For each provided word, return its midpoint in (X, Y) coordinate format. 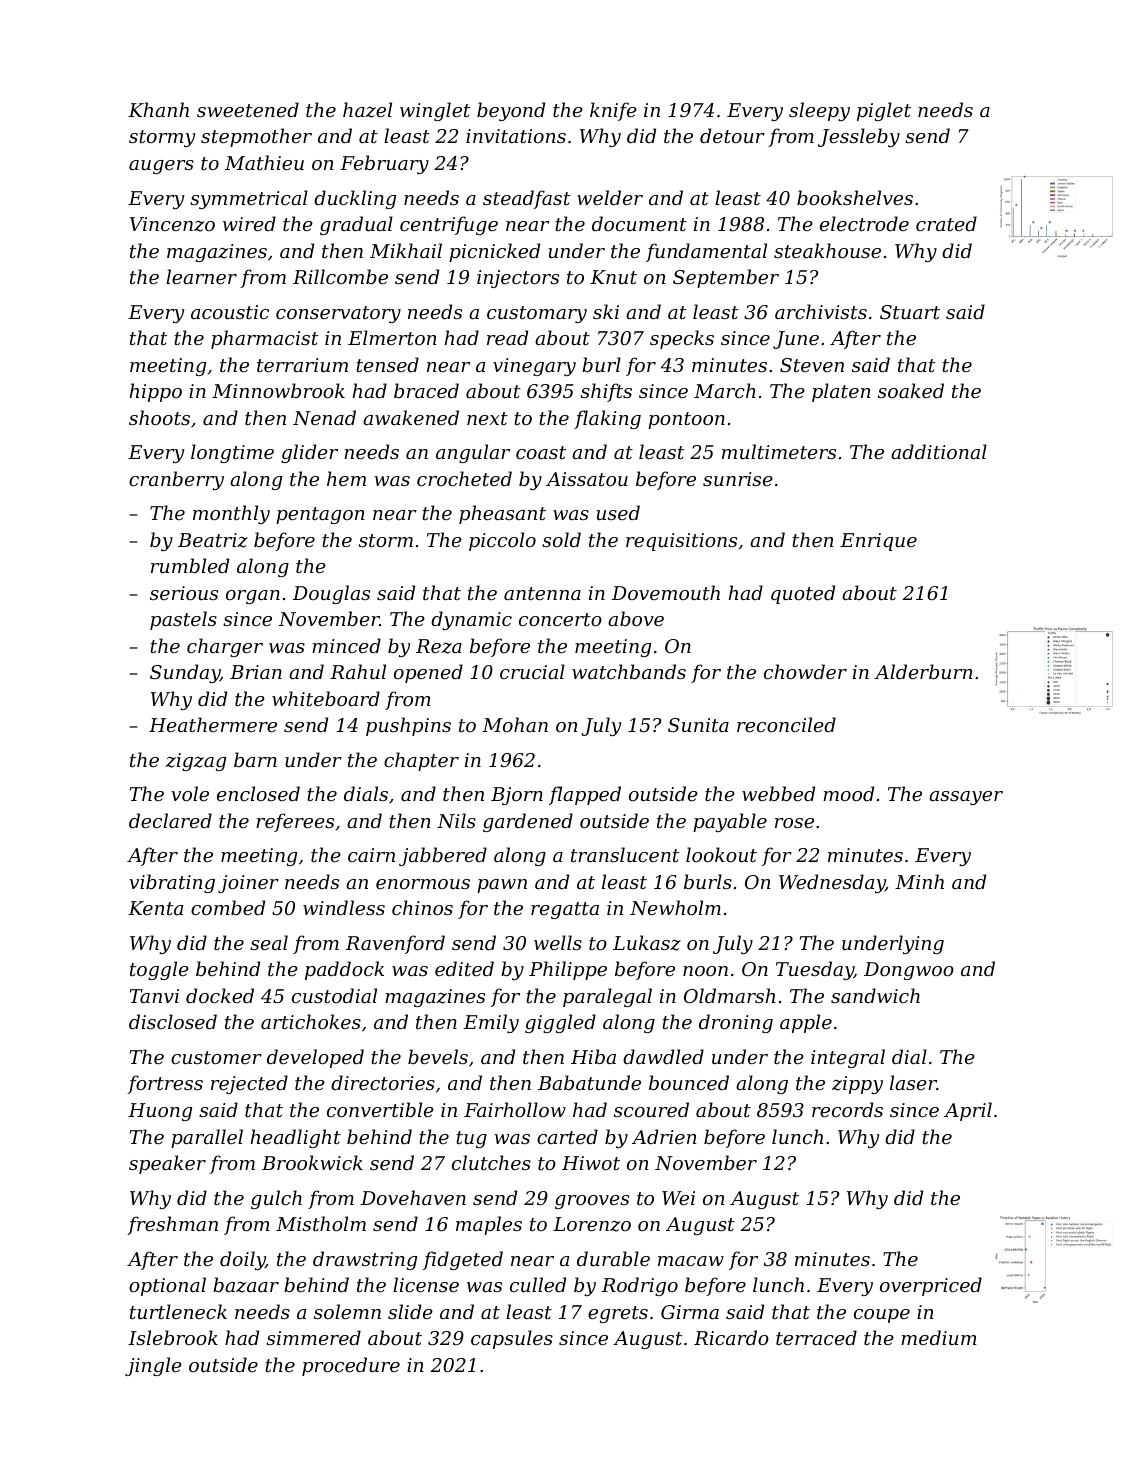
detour (732, 135)
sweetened (248, 109)
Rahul (358, 671)
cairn (371, 855)
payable (730, 822)
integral (848, 1058)
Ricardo (731, 1337)
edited (464, 968)
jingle (153, 1366)
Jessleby (859, 137)
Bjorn (517, 796)
